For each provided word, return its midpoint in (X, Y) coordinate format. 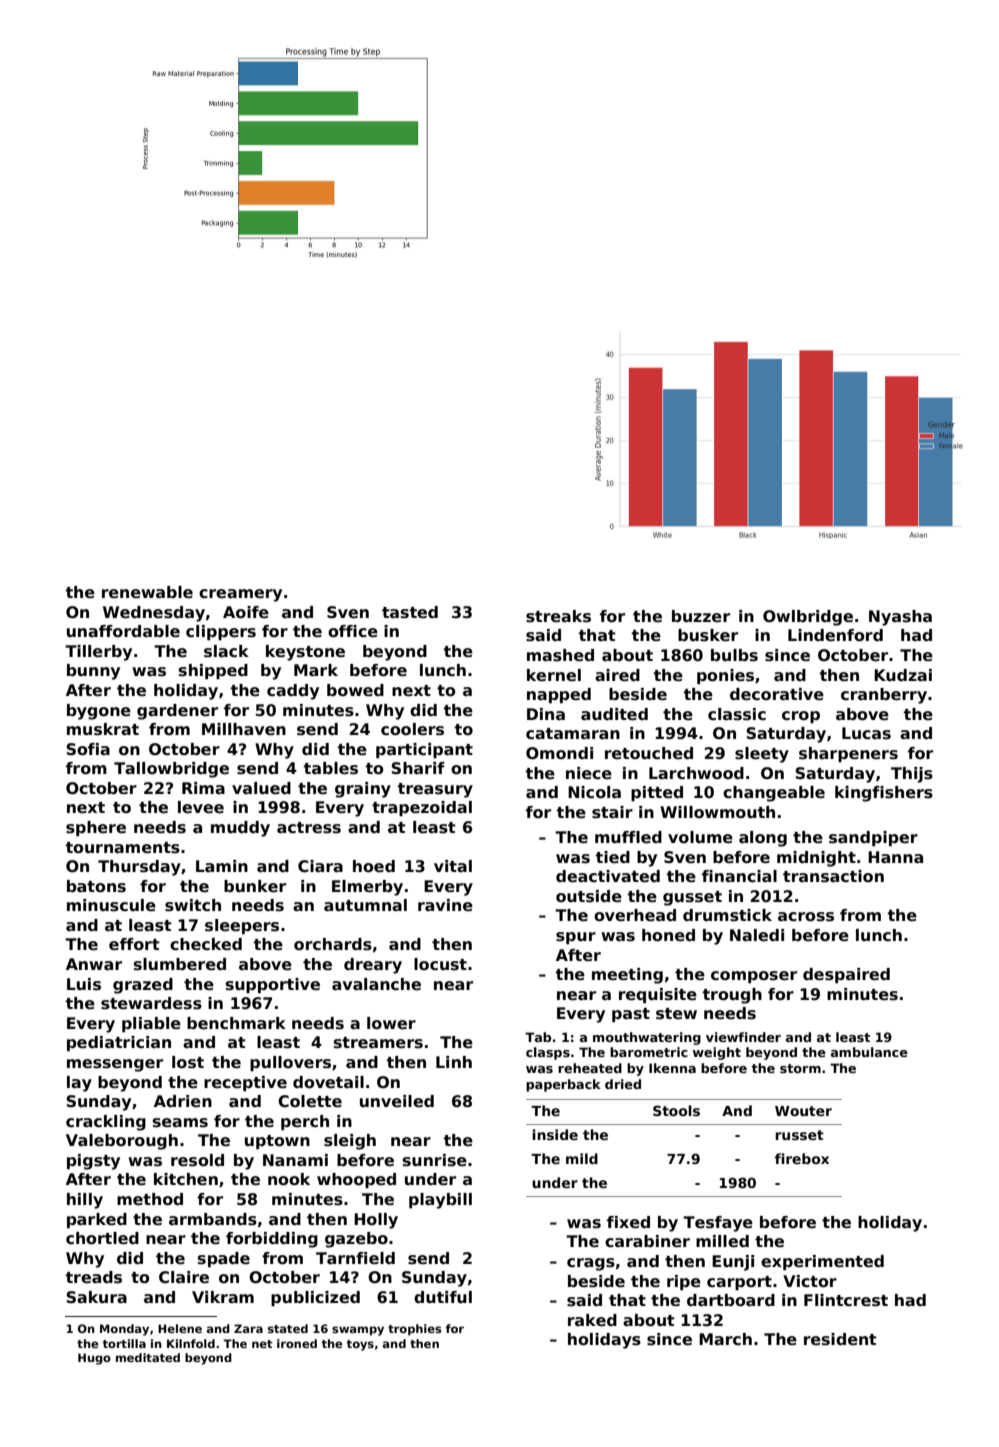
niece (589, 773)
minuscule (111, 905)
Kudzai (903, 675)
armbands (213, 1219)
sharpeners (848, 754)
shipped (213, 671)
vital (453, 866)
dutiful (443, 1297)
